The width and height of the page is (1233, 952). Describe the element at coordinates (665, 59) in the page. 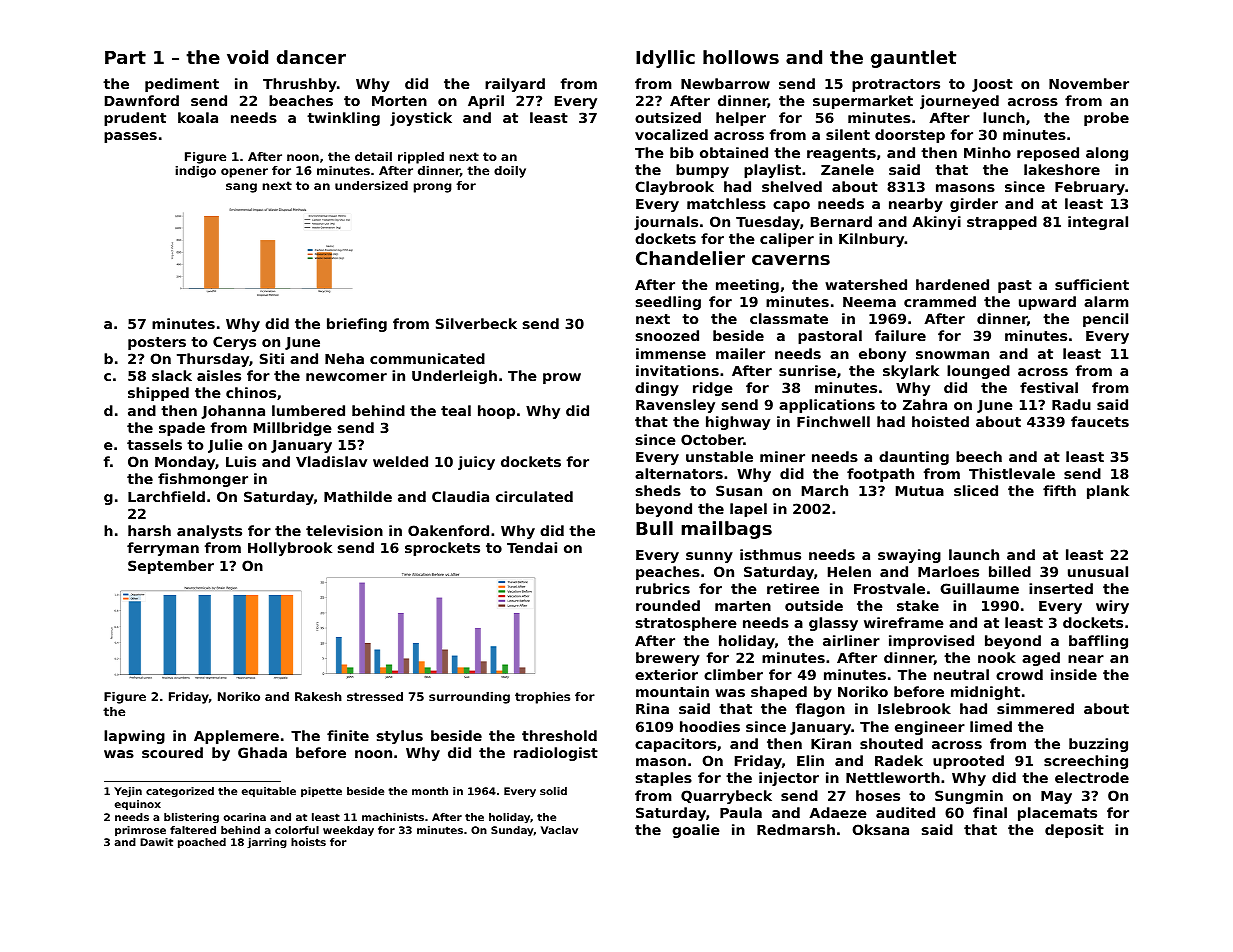

I see `Idyllic` at that location.
